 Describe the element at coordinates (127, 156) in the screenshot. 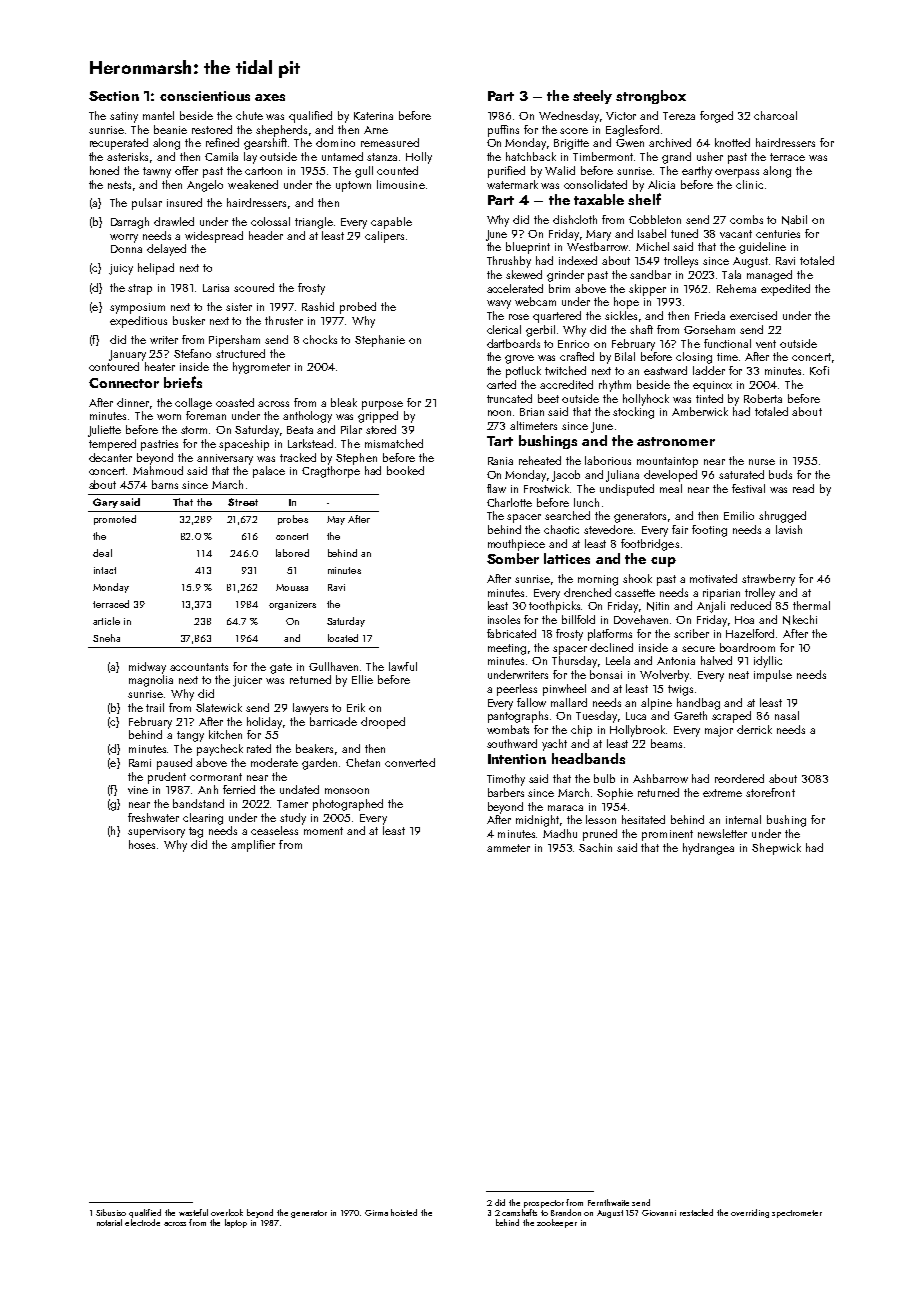

I see `asterisks` at that location.
